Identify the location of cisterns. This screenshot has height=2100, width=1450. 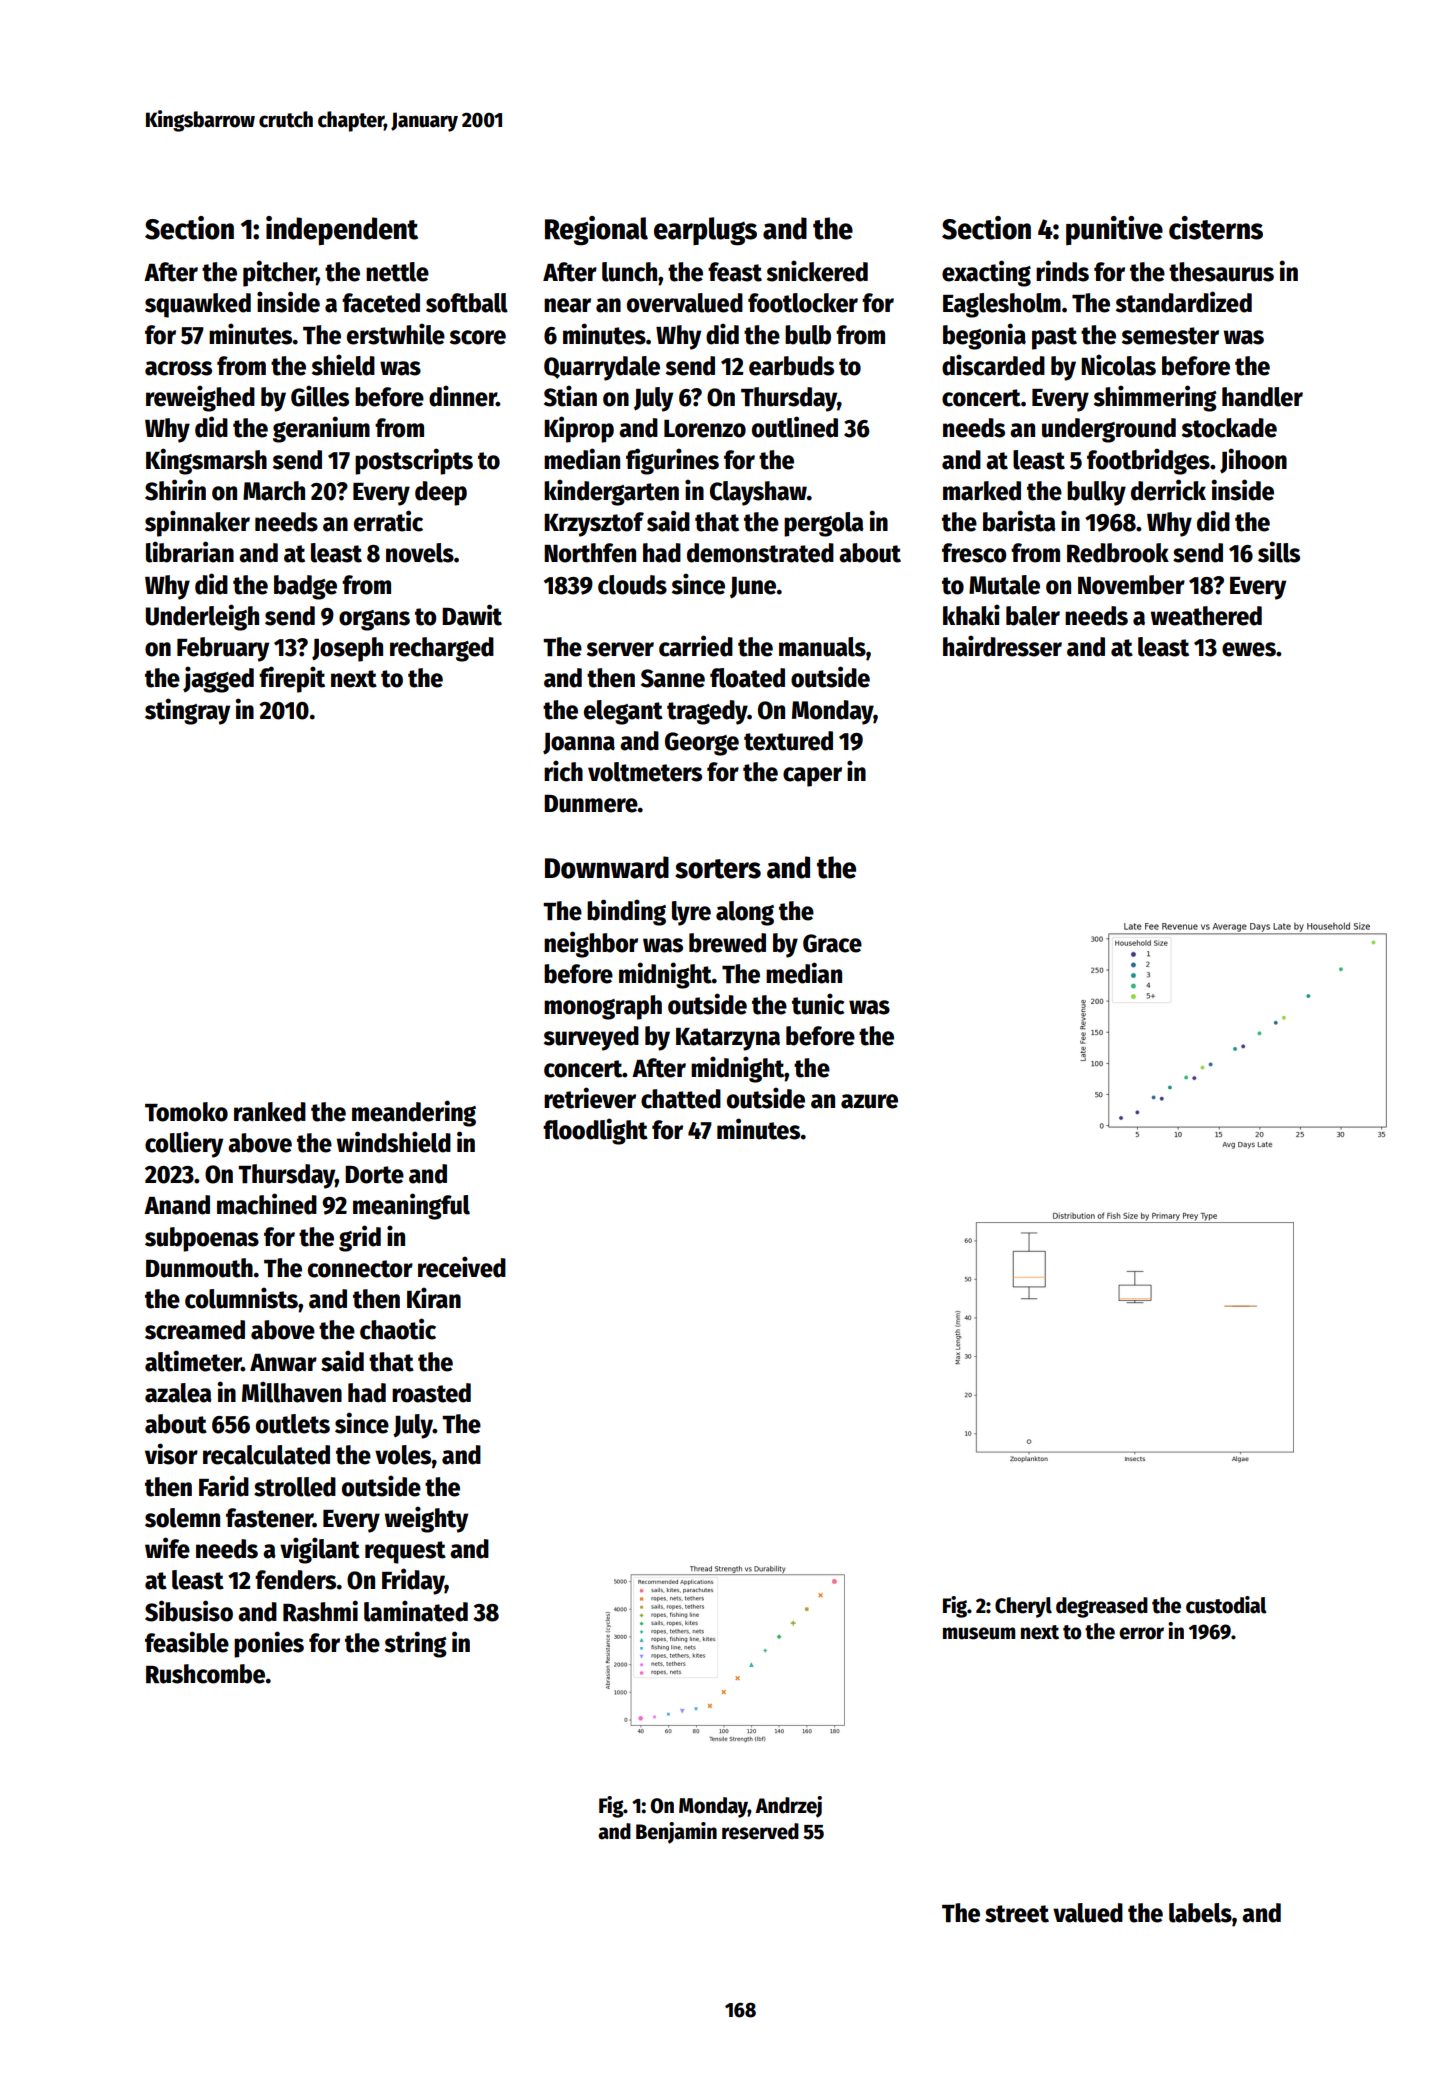
(1216, 228).
